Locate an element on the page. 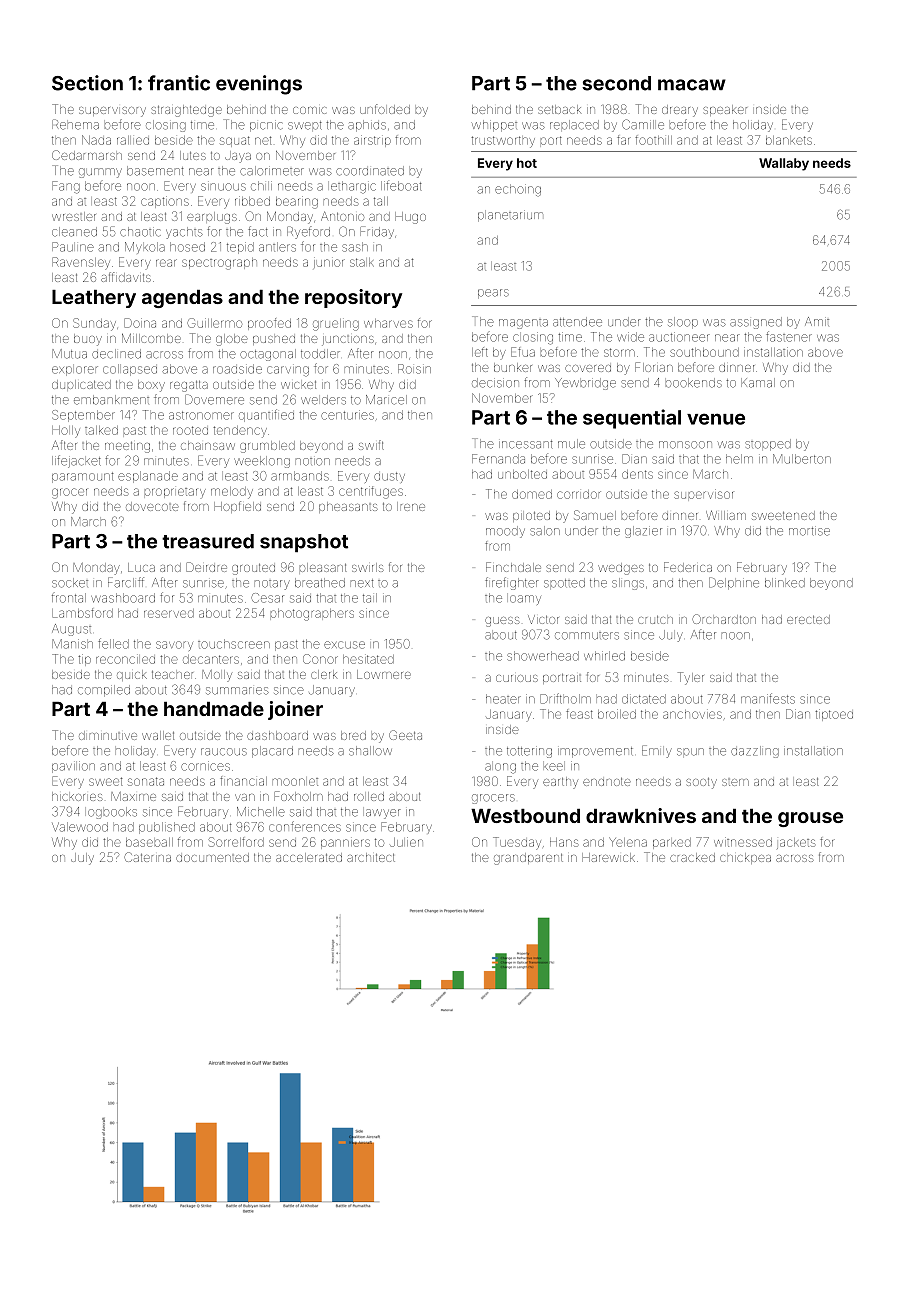  globe is located at coordinates (232, 340).
